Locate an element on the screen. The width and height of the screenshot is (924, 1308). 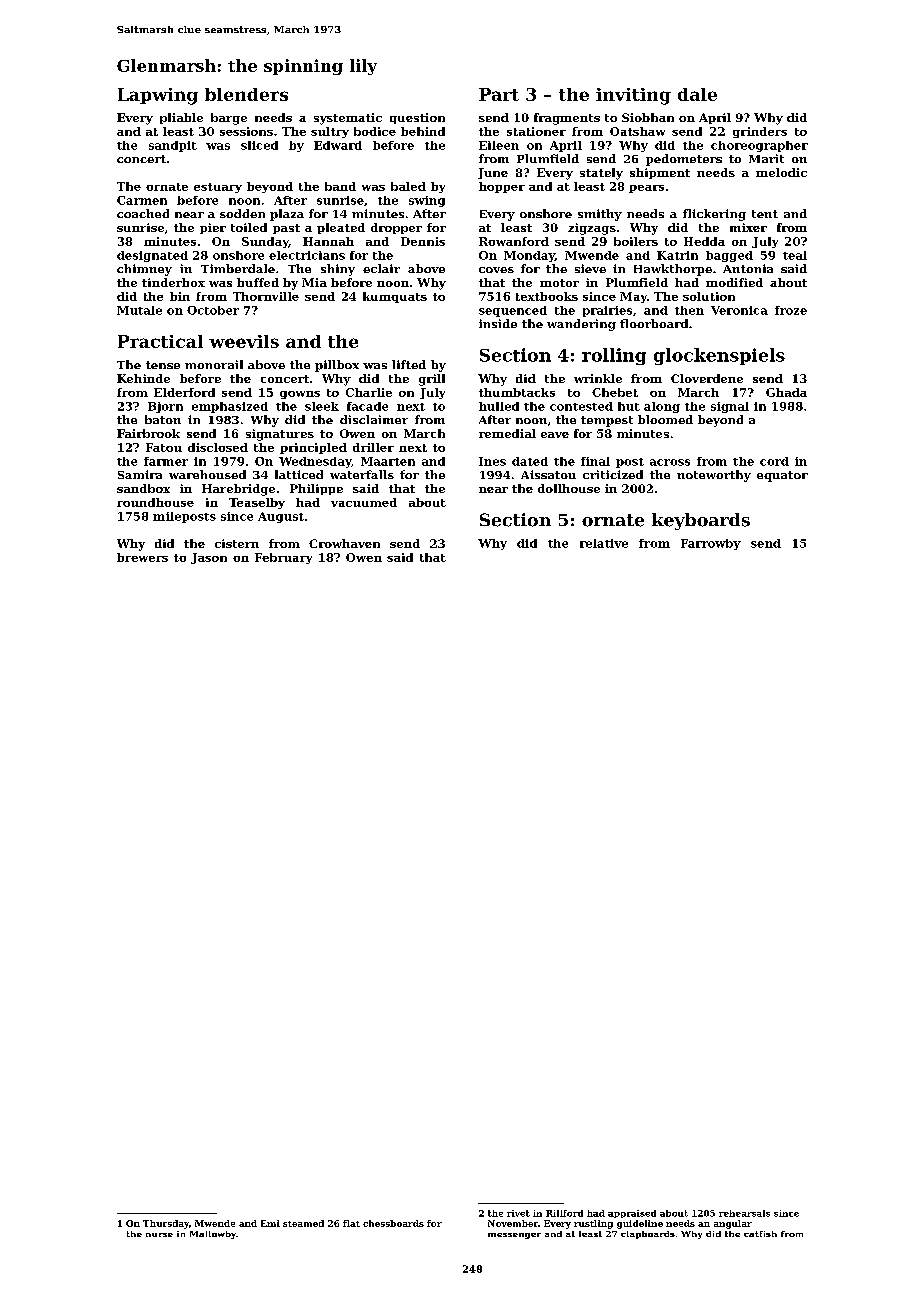
brewers is located at coordinates (142, 557).
